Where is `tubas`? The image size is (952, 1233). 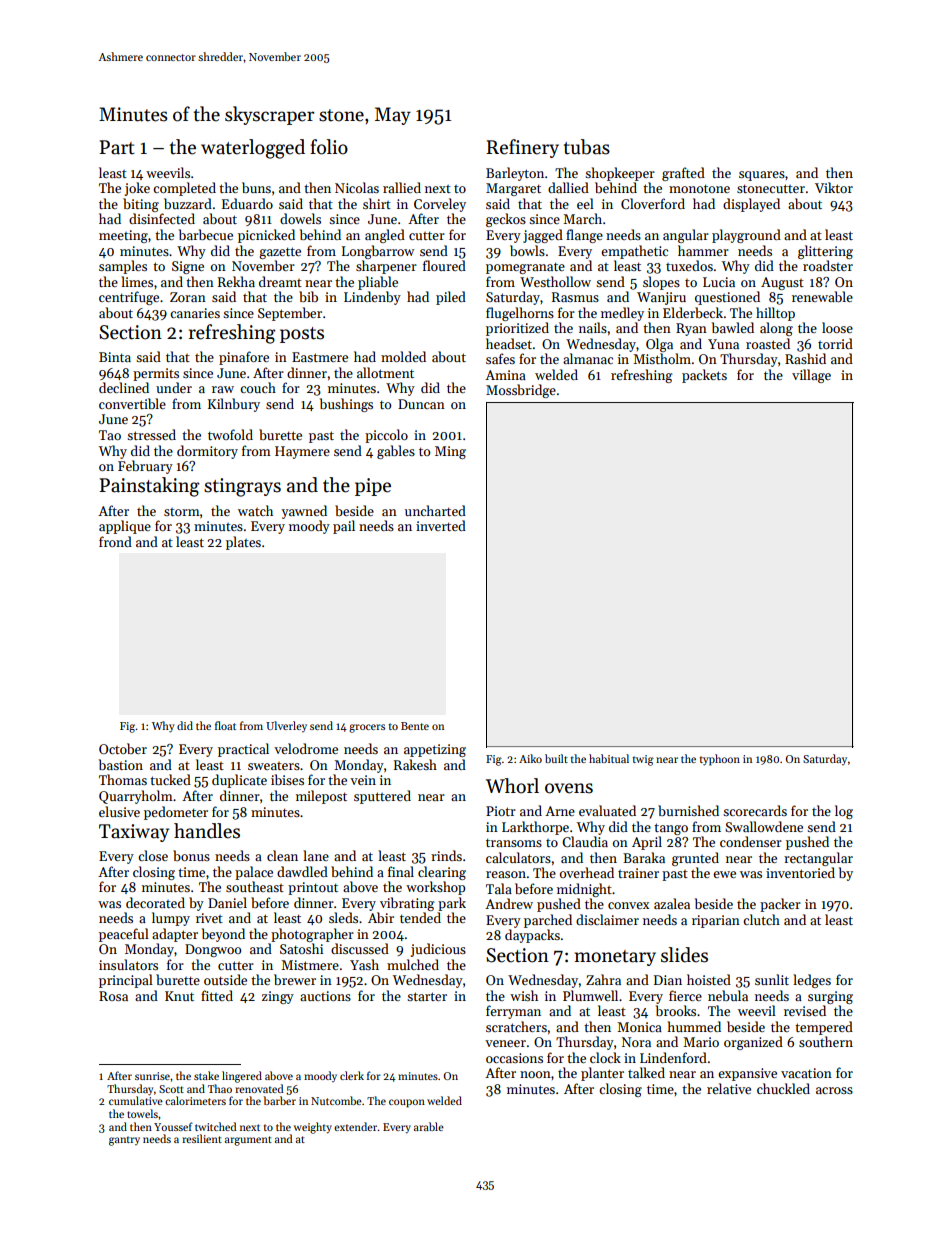
tubas is located at coordinates (587, 147).
